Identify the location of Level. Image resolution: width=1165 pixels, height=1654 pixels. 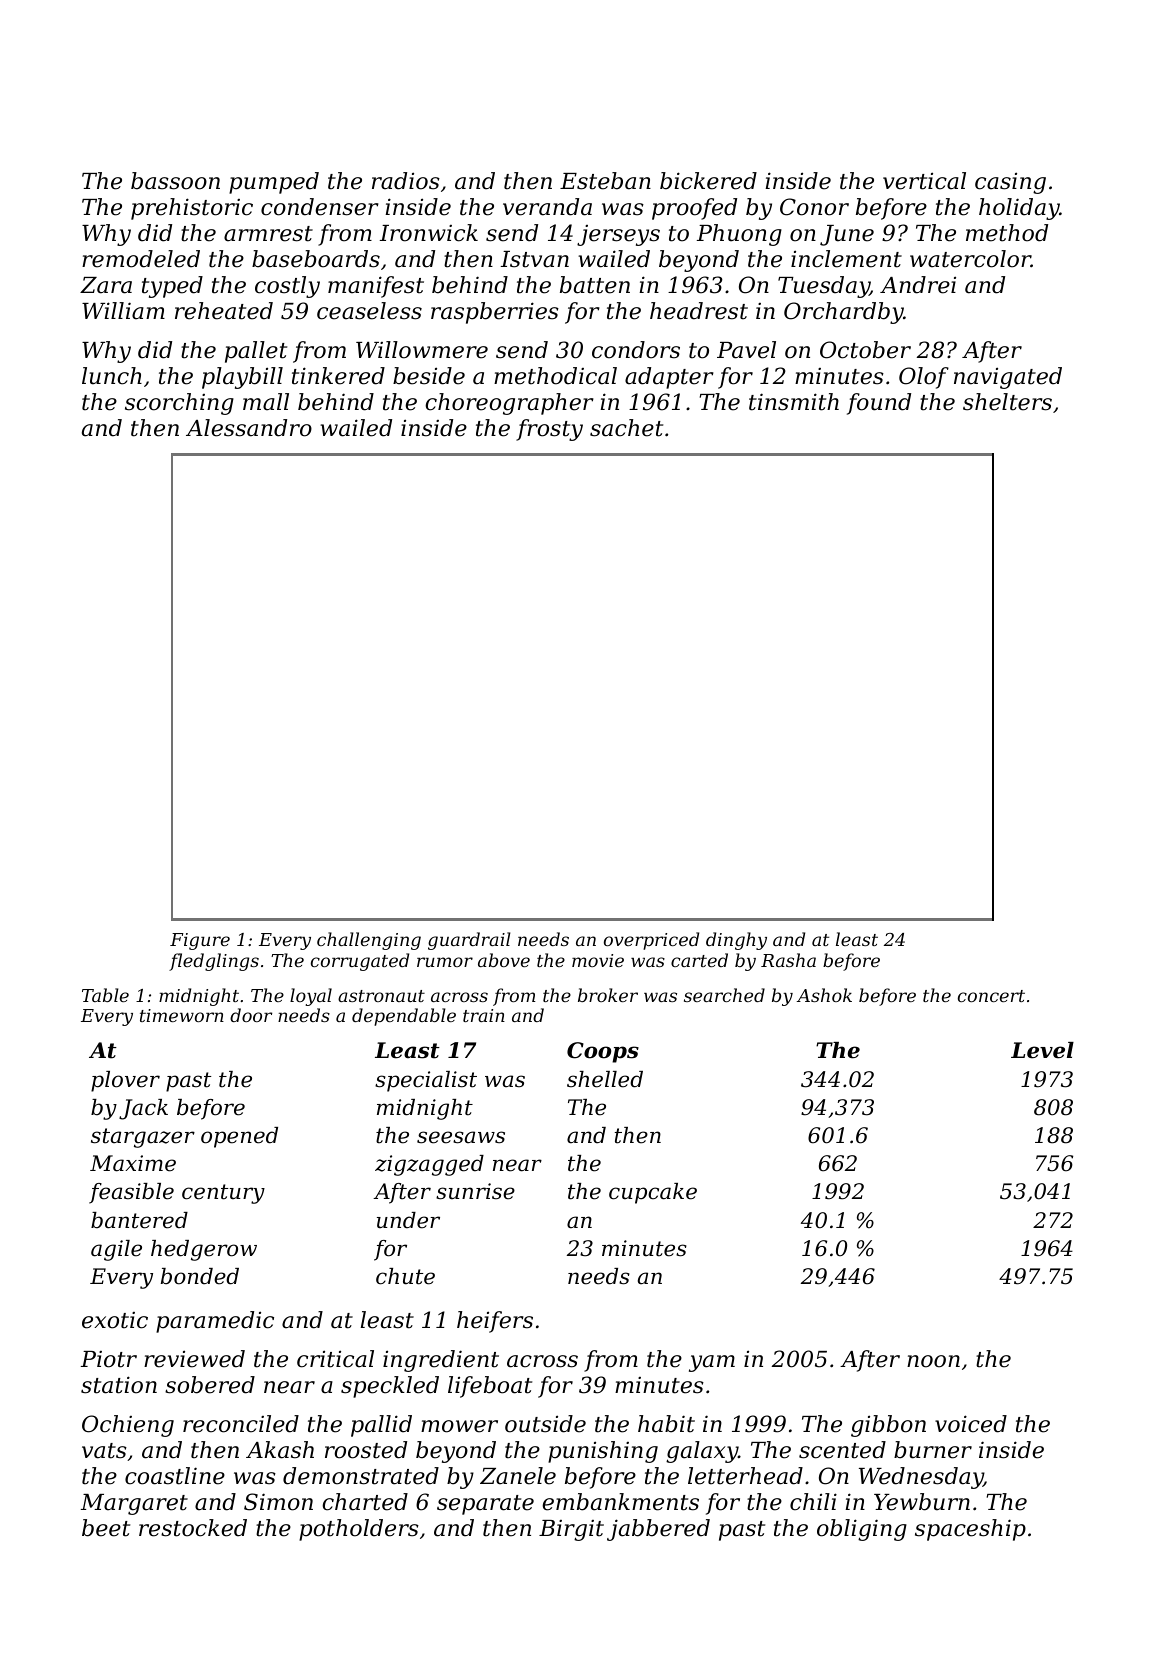
(1042, 1050).
